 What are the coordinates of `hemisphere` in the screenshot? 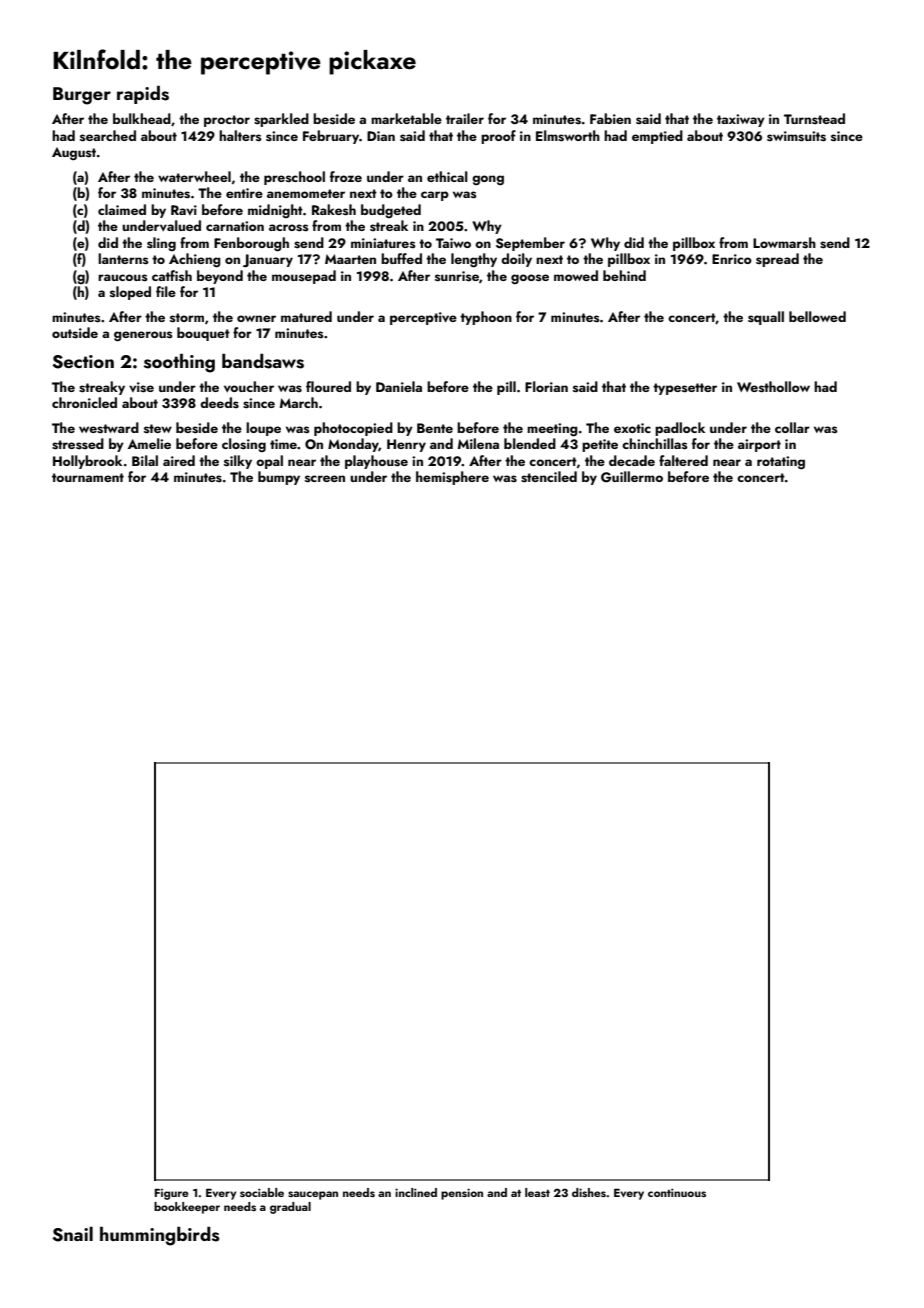 It's located at (452, 478).
